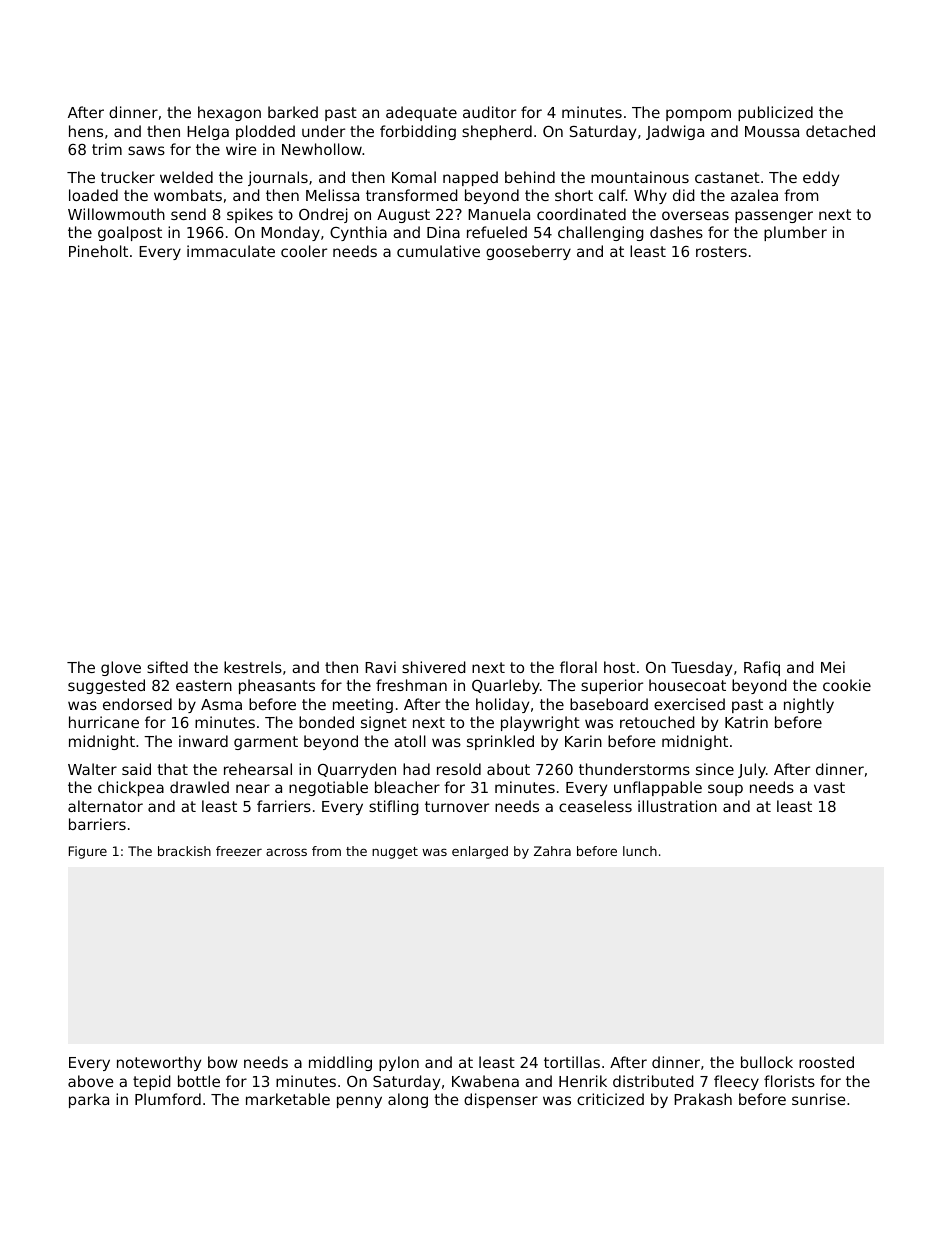  What do you see at coordinates (775, 113) in the page?
I see `publicized` at bounding box center [775, 113].
